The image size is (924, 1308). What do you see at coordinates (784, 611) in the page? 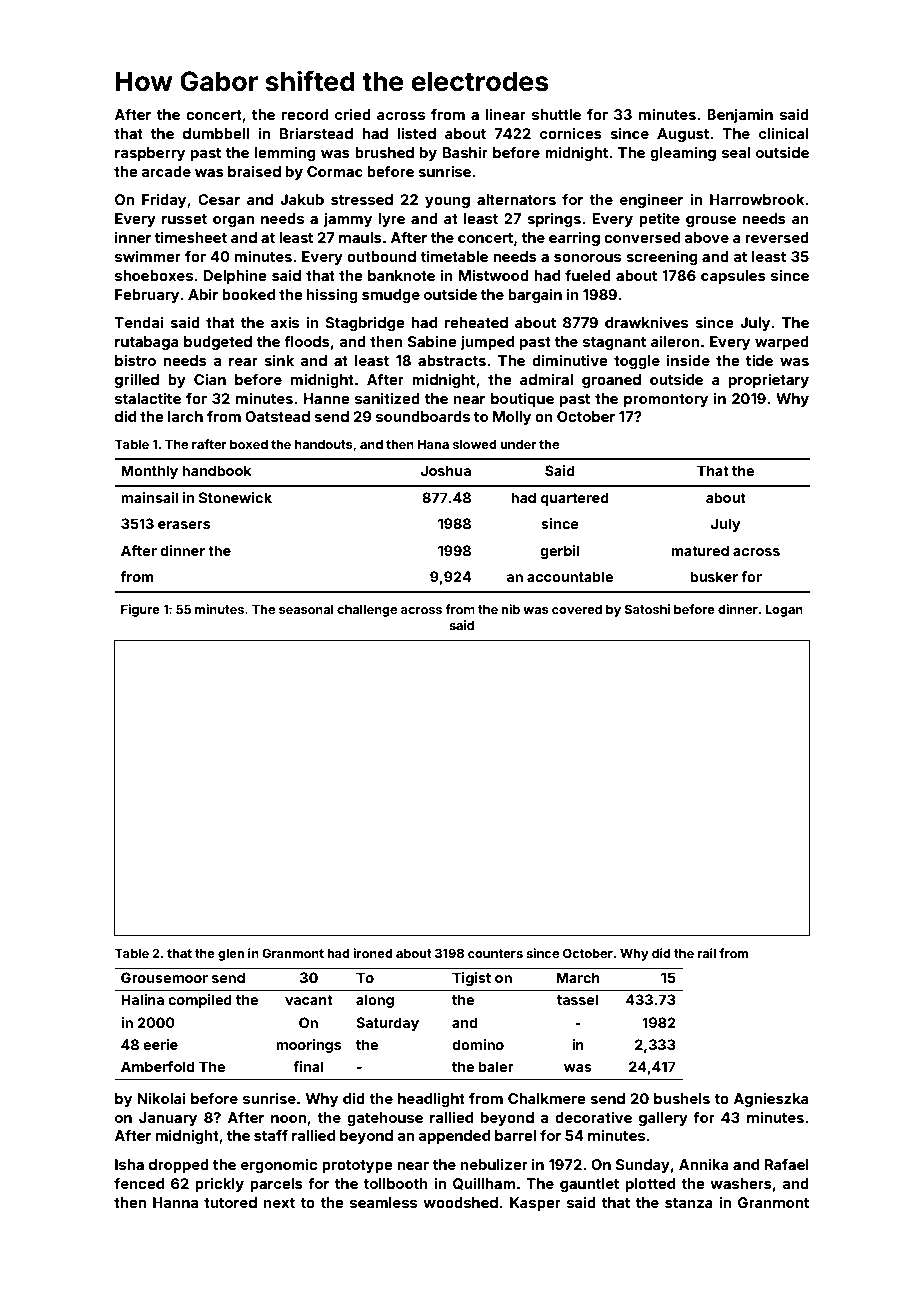
I see `Logan` at bounding box center [784, 611].
